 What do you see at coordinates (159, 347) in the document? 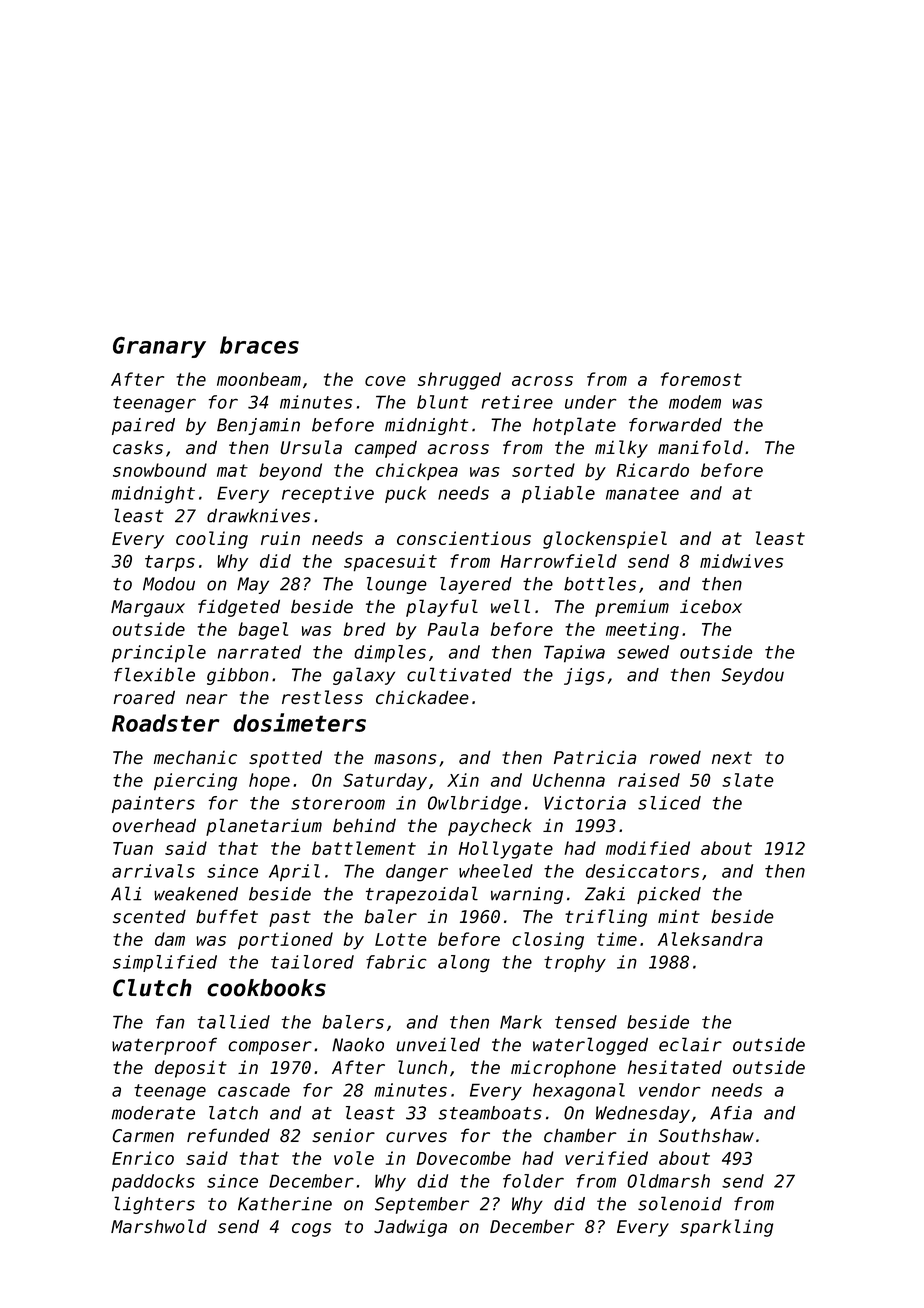
I see `Granary` at bounding box center [159, 347].
